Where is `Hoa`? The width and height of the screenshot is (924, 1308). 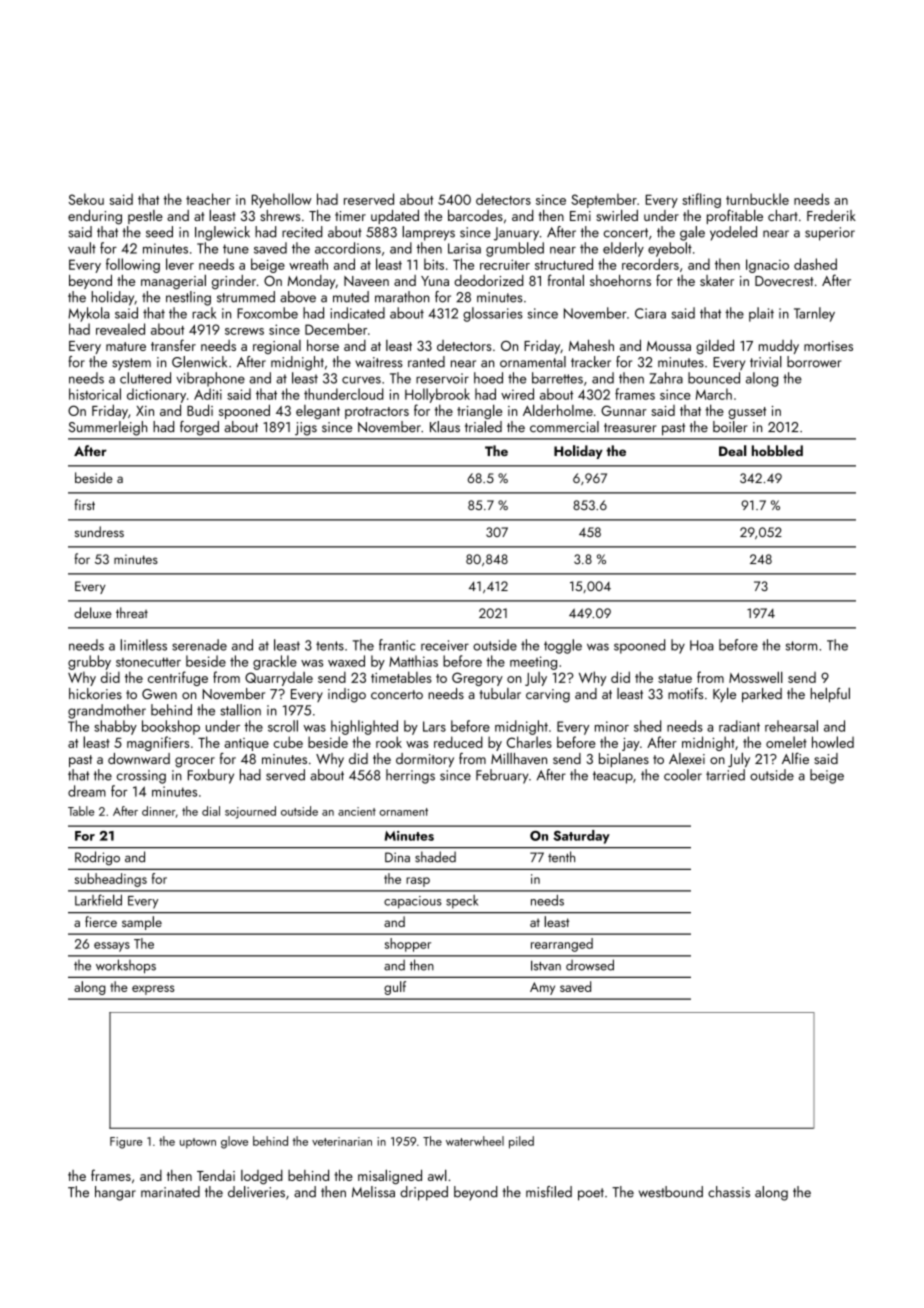
Hoa is located at coordinates (702, 645).
